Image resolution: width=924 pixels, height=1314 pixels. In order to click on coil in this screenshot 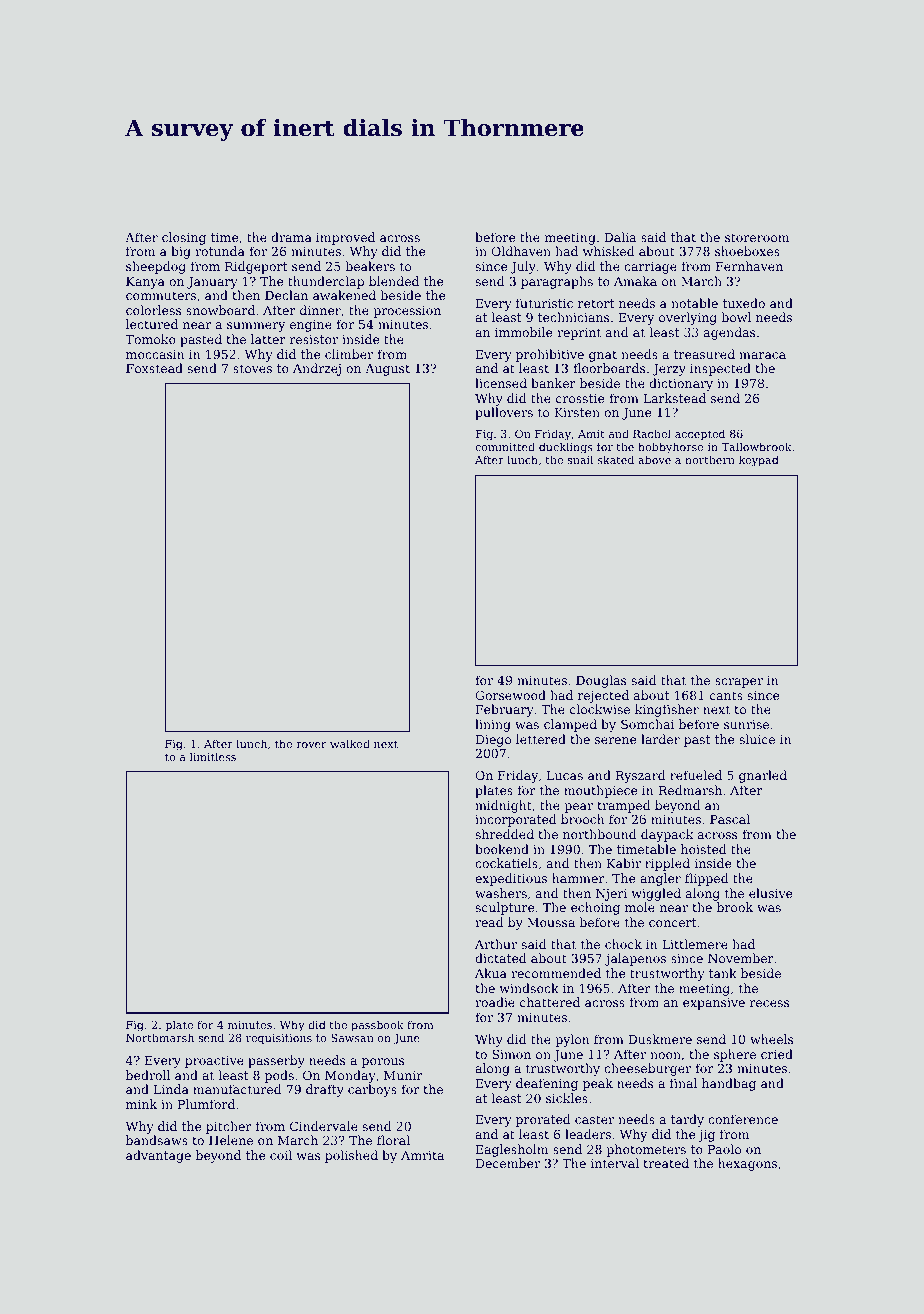, I will do `click(281, 1155)`.
